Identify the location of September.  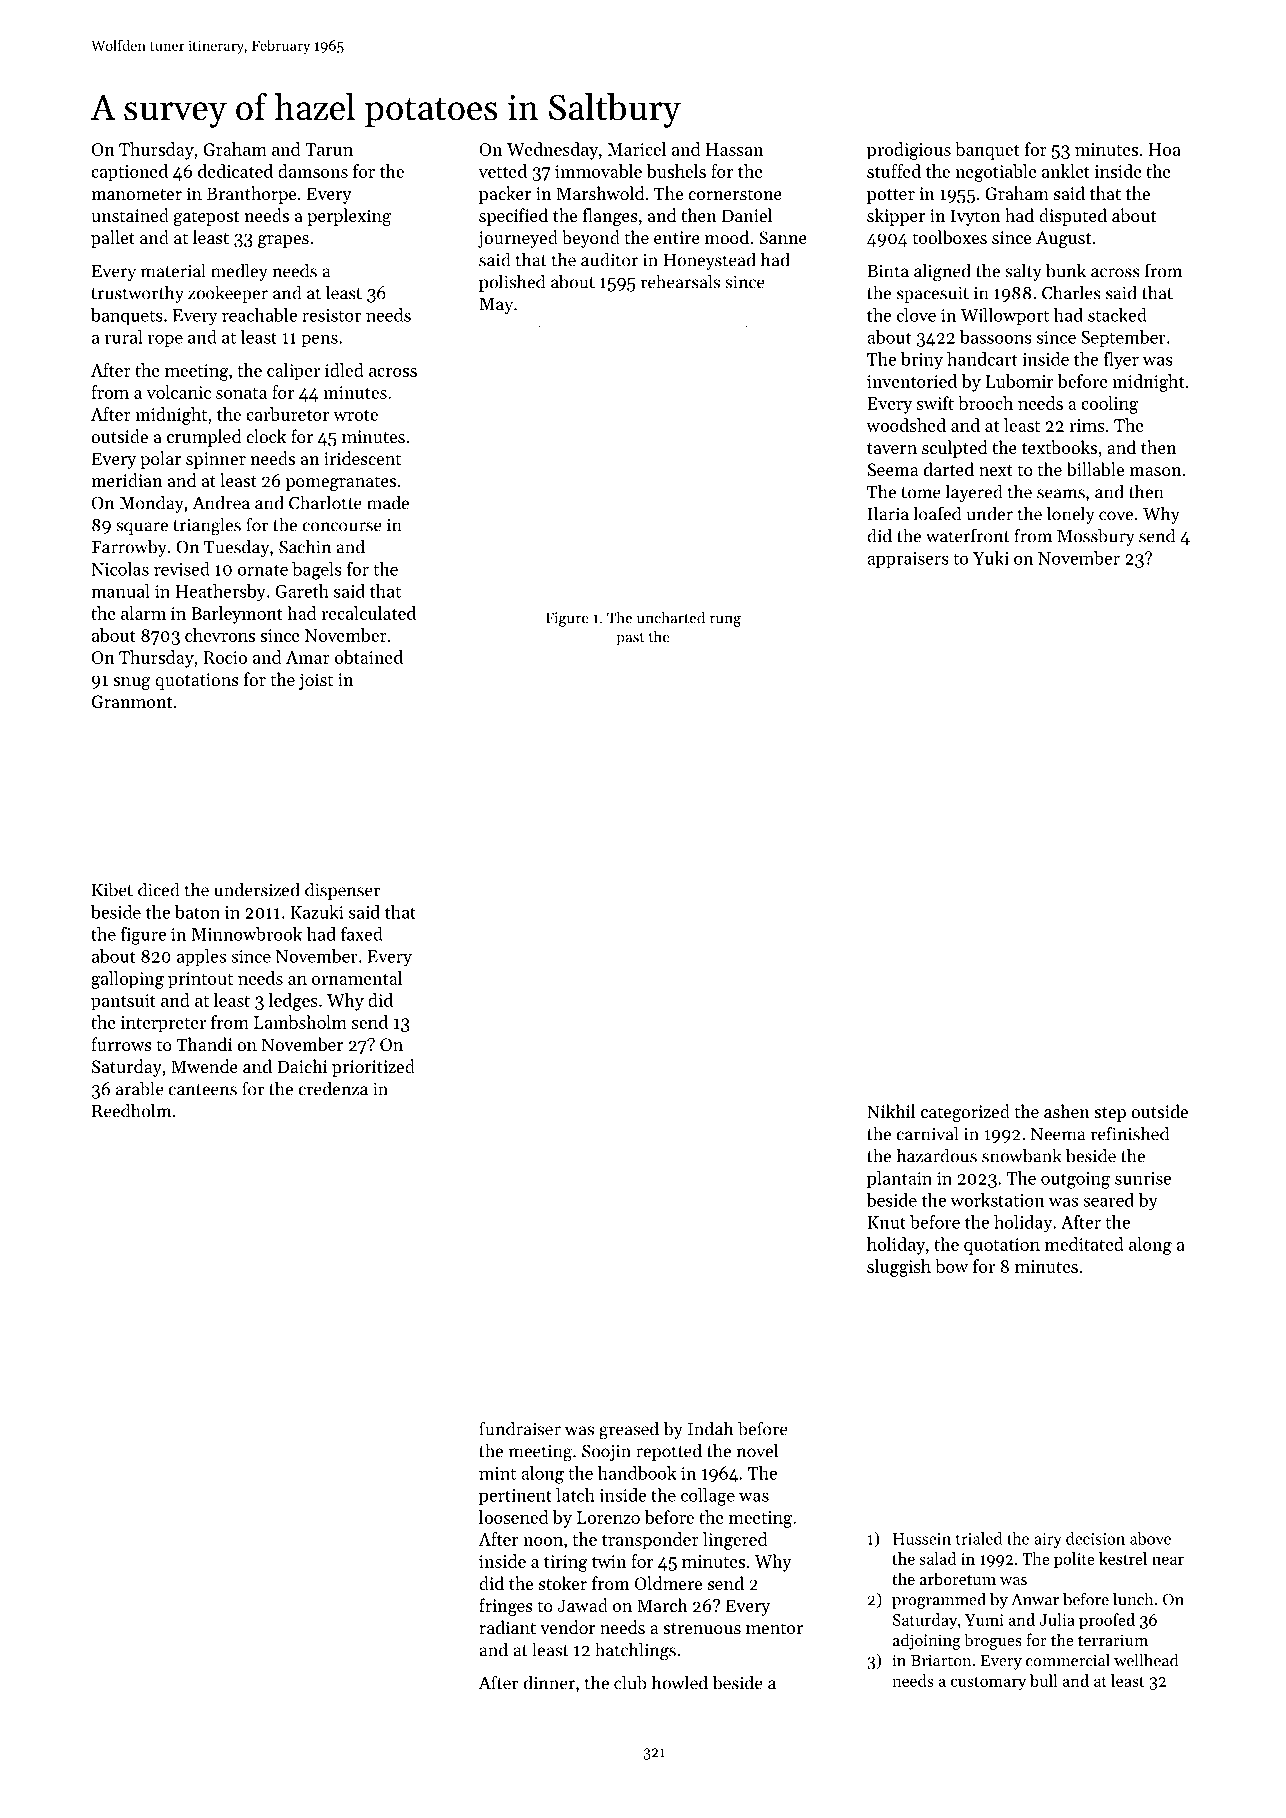
(1123, 338).
